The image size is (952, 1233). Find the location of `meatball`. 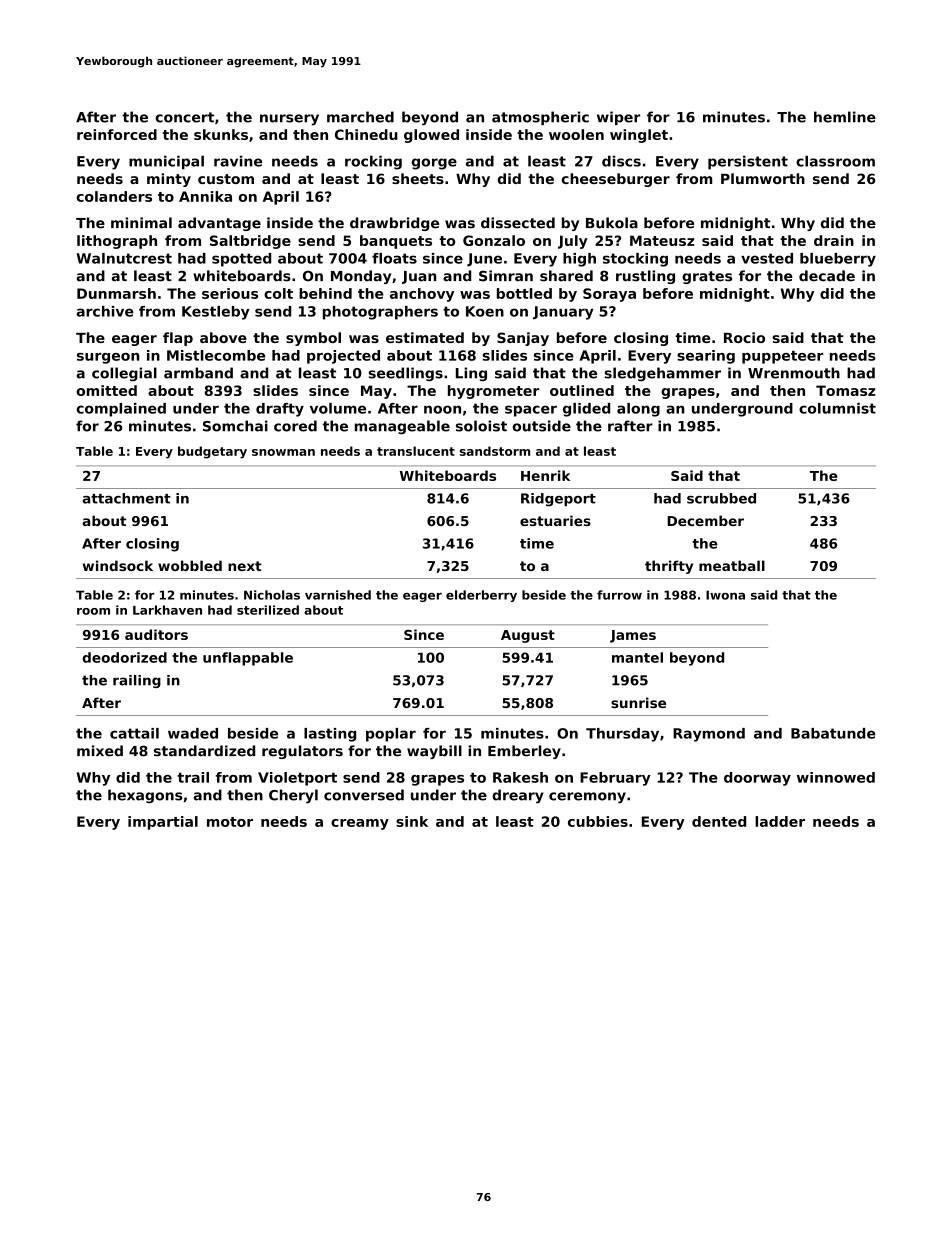

meatball is located at coordinates (732, 565).
